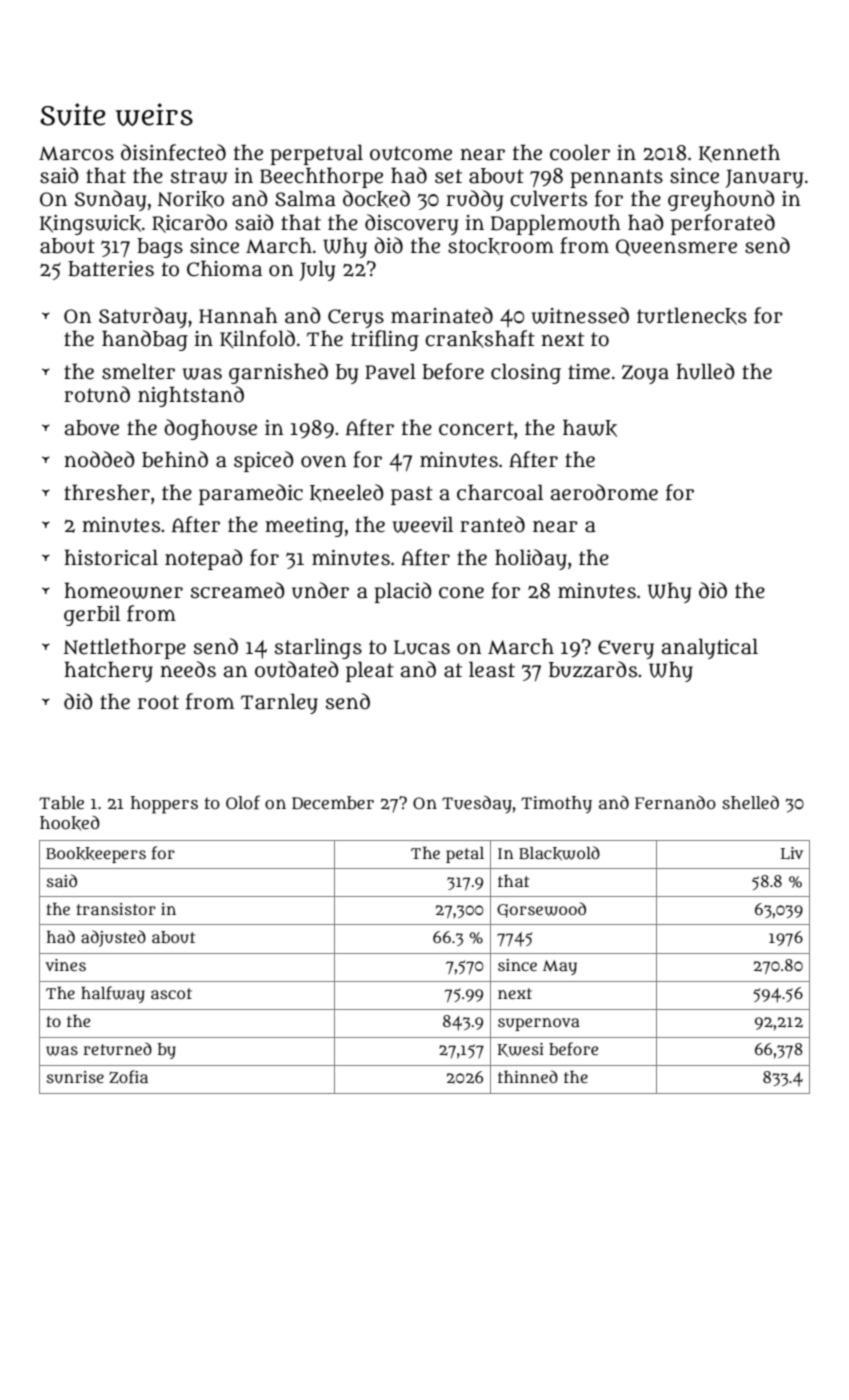  I want to click on sunrise, so click(75, 1077).
